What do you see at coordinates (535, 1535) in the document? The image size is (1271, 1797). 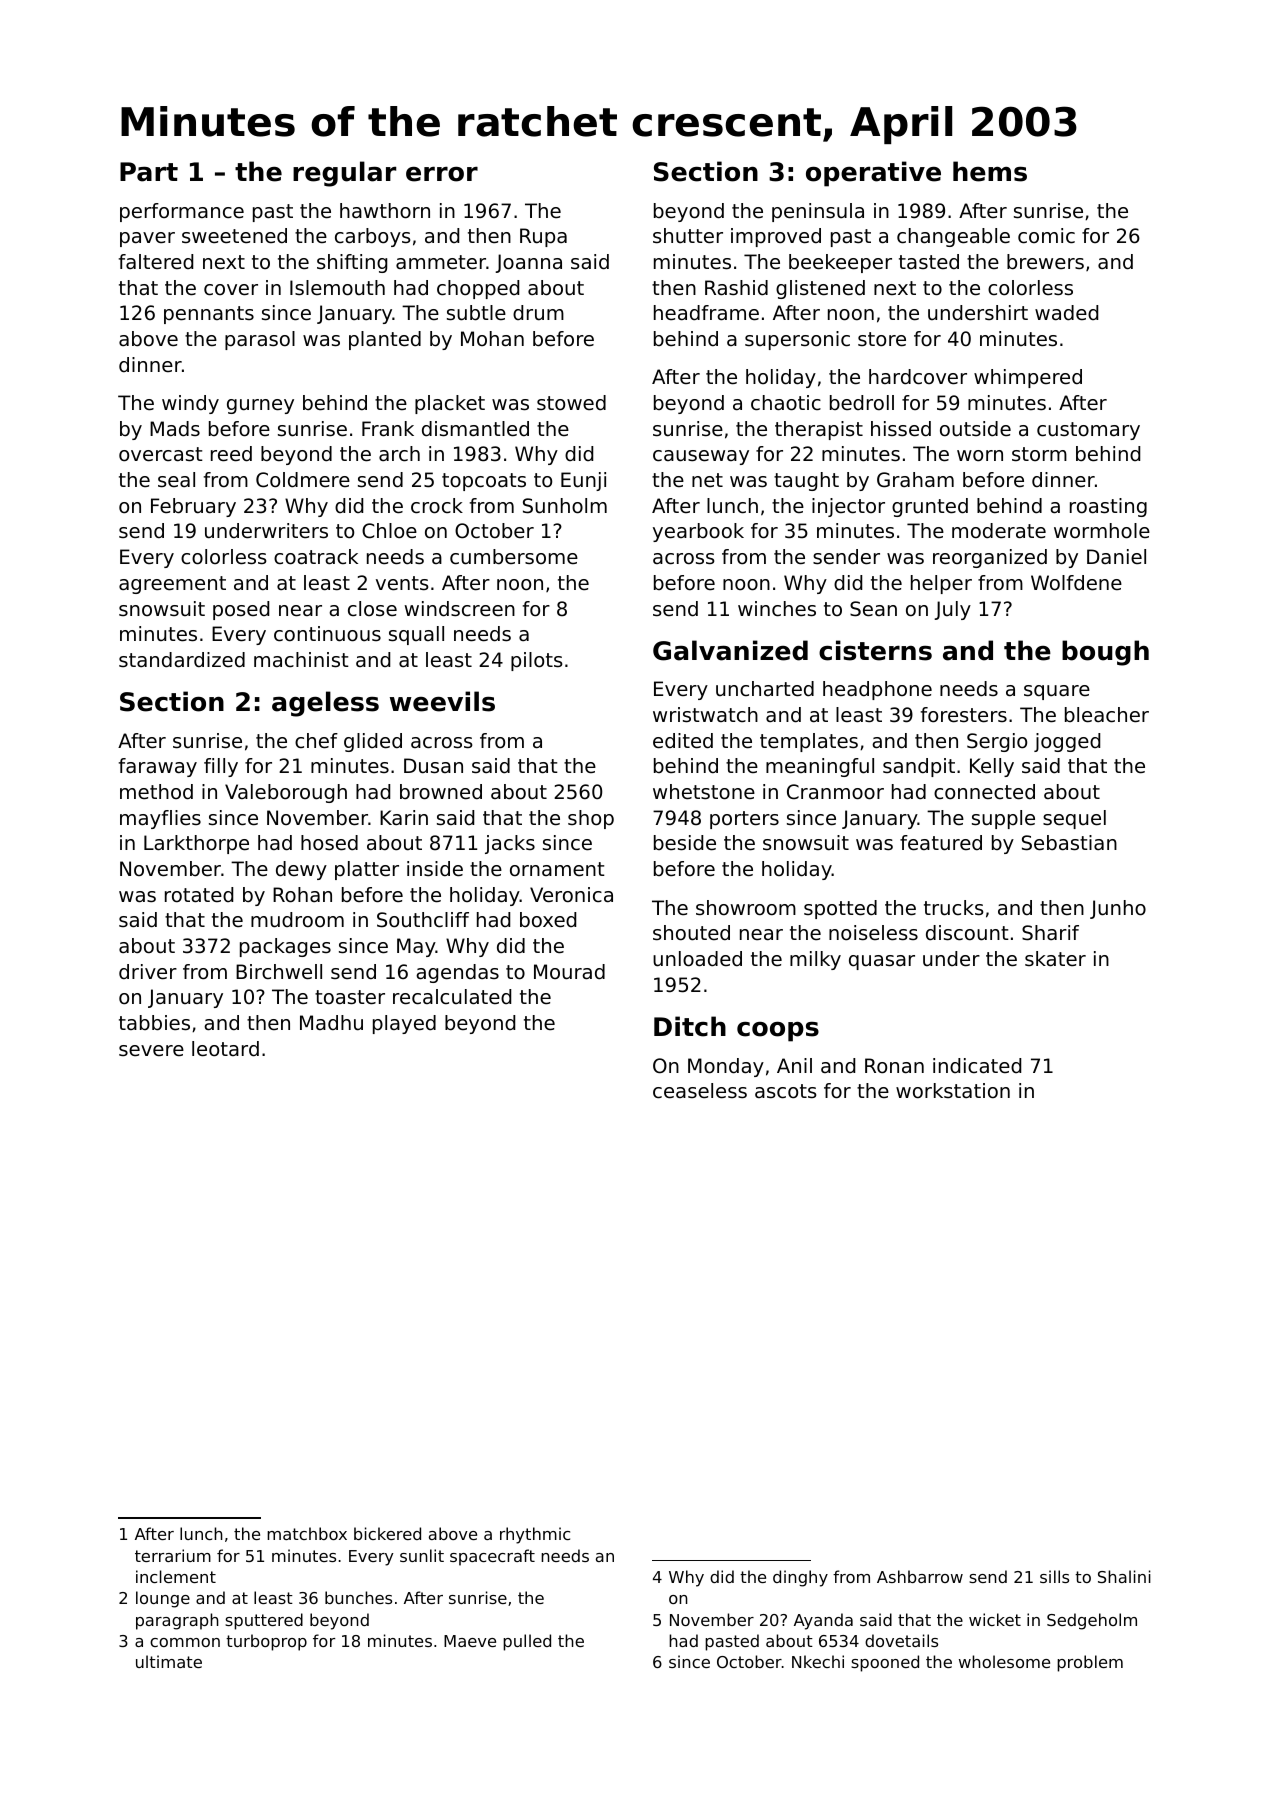 I see `rhythmic` at bounding box center [535, 1535].
